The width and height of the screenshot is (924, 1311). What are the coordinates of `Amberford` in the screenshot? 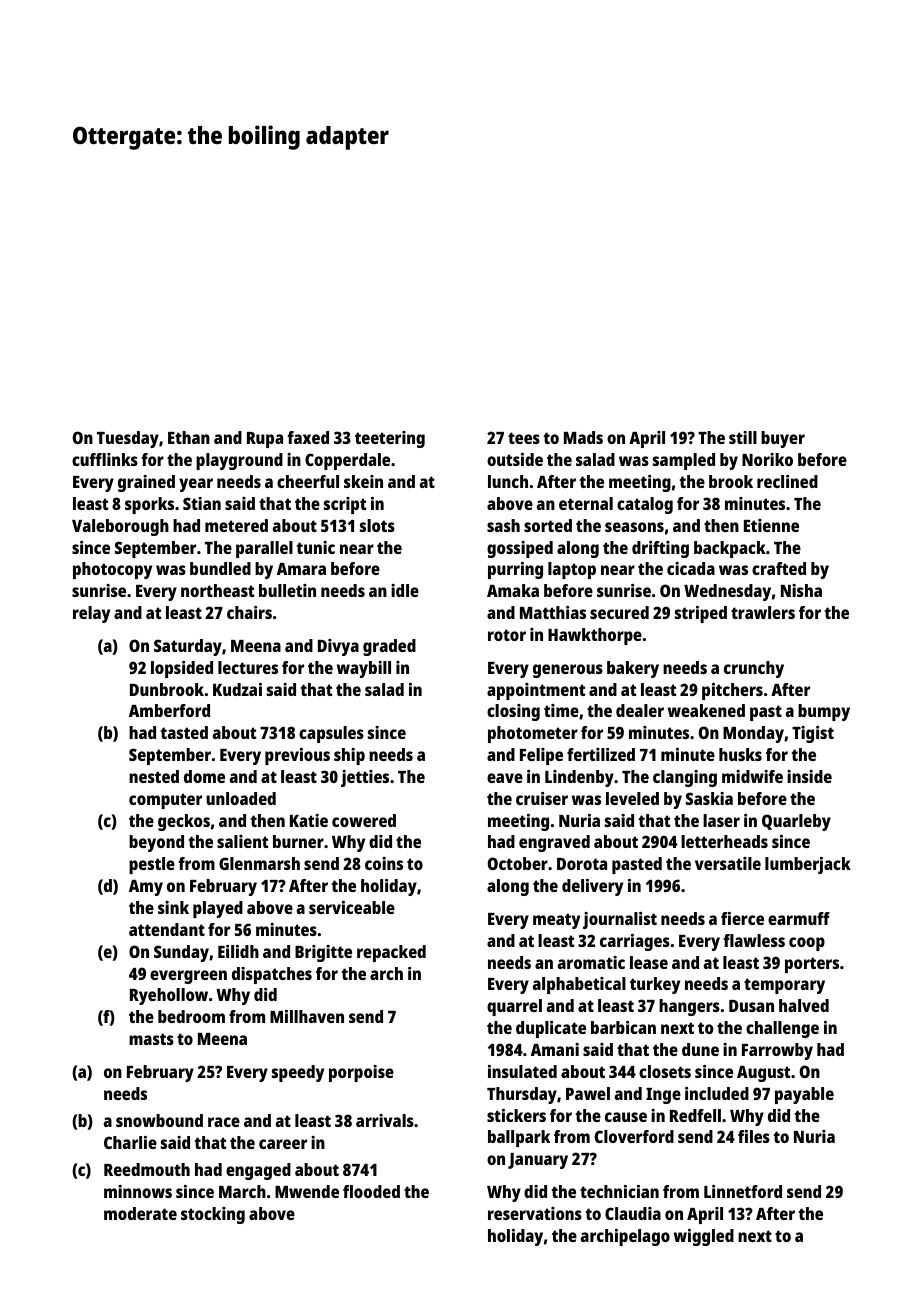 It's located at (169, 710).
